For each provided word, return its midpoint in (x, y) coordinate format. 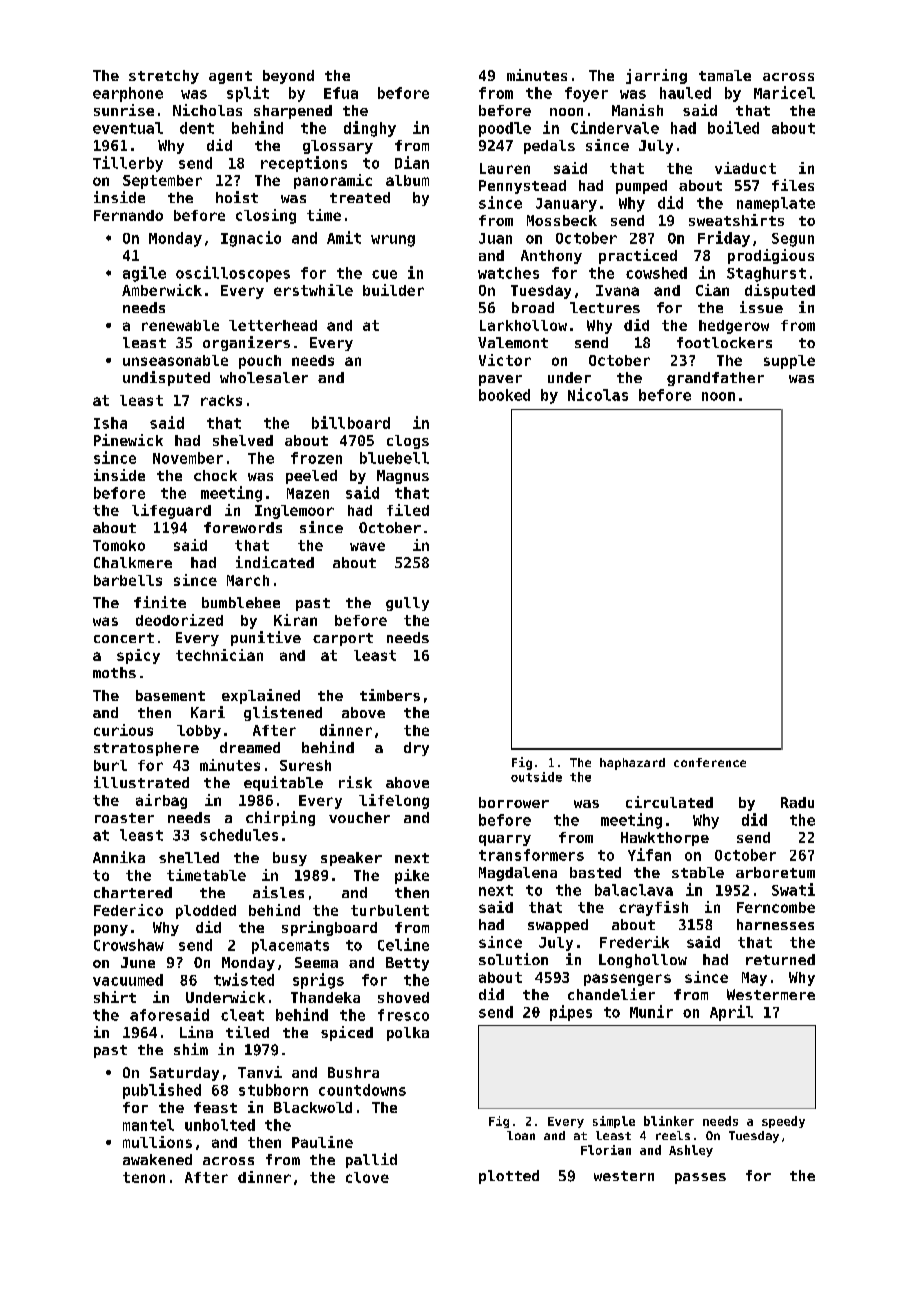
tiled (247, 1032)
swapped (558, 926)
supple (789, 362)
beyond (288, 77)
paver (500, 380)
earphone (128, 94)
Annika (119, 857)
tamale (725, 75)
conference (710, 762)
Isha (110, 423)
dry (416, 749)
